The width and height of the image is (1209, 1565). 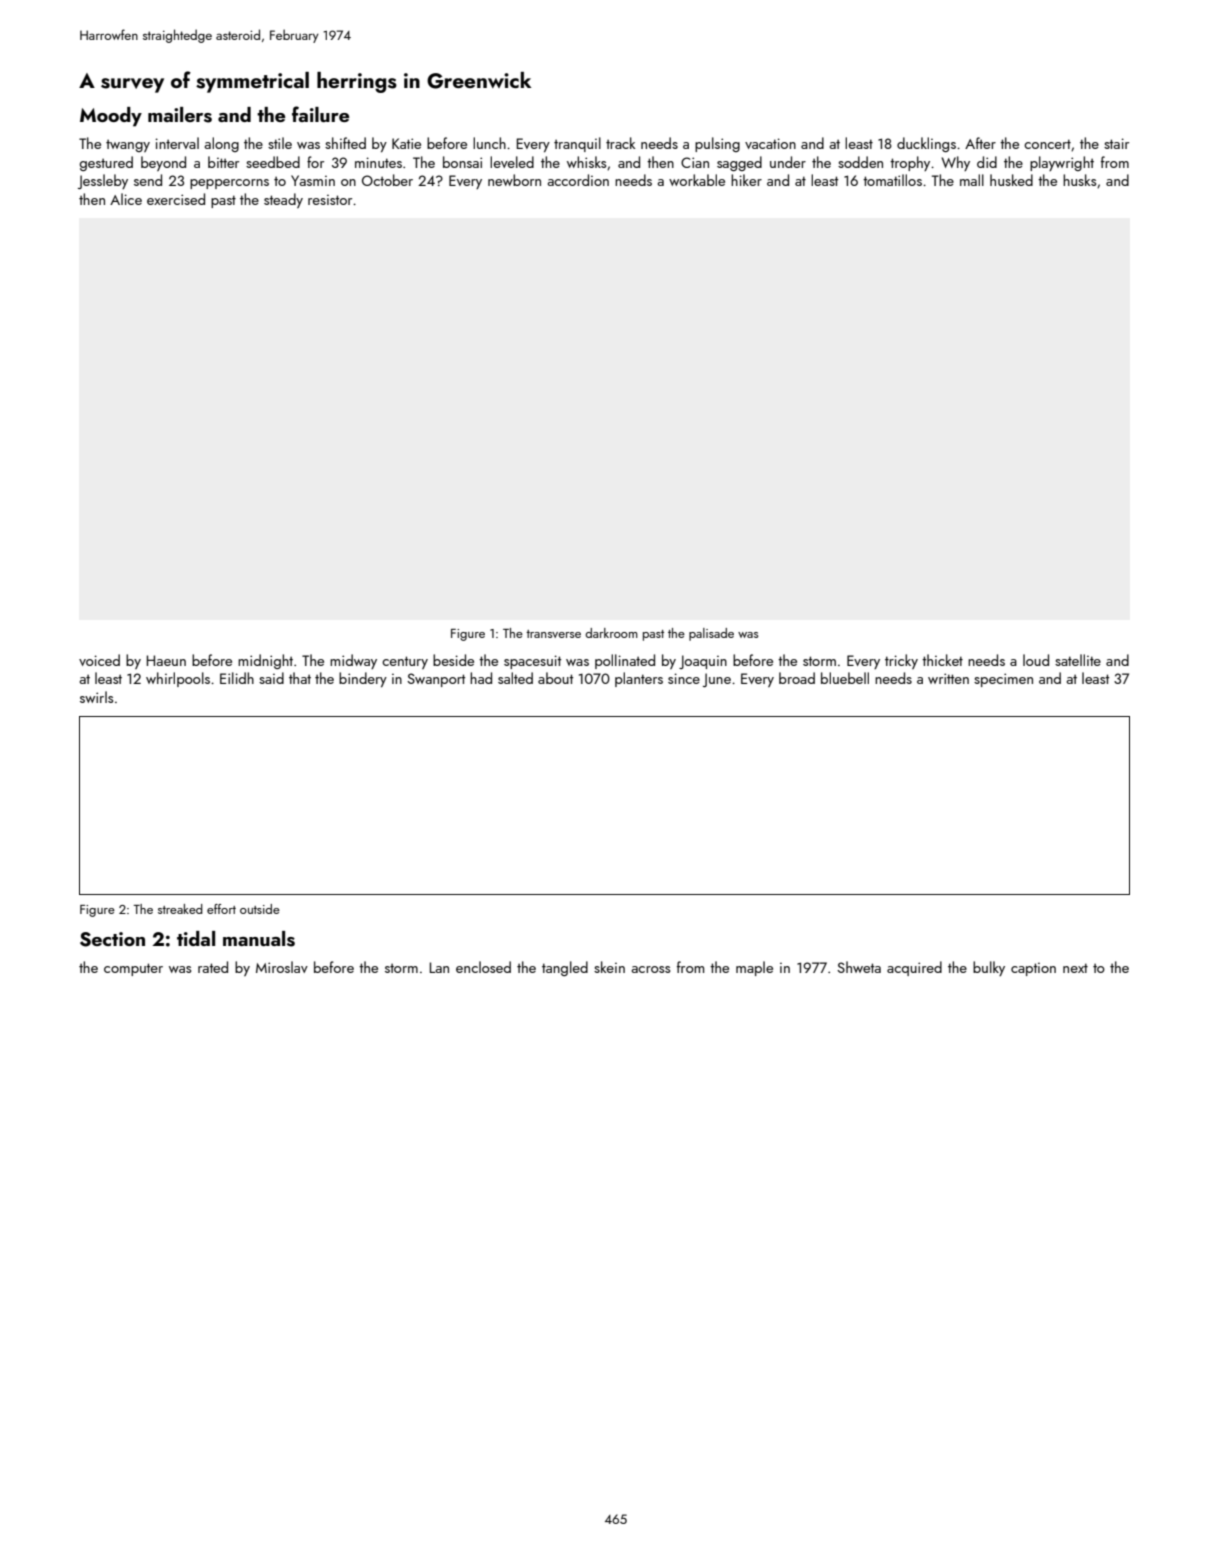 I want to click on track, so click(x=620, y=143).
